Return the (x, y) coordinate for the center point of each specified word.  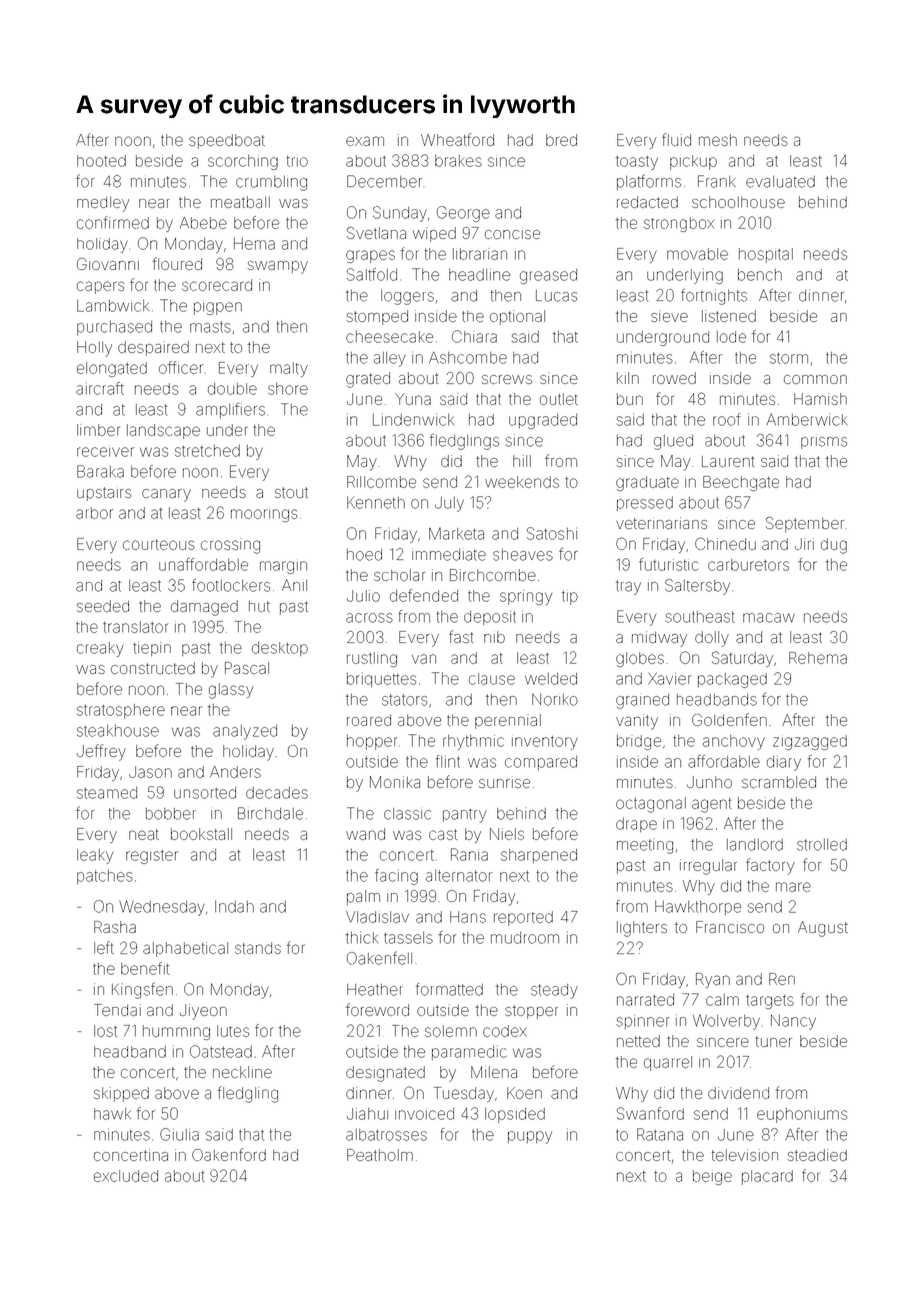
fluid (676, 139)
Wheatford (457, 139)
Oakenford (229, 1154)
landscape (163, 431)
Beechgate (741, 483)
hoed (364, 555)
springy (526, 597)
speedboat (227, 141)
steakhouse (118, 731)
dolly (712, 639)
